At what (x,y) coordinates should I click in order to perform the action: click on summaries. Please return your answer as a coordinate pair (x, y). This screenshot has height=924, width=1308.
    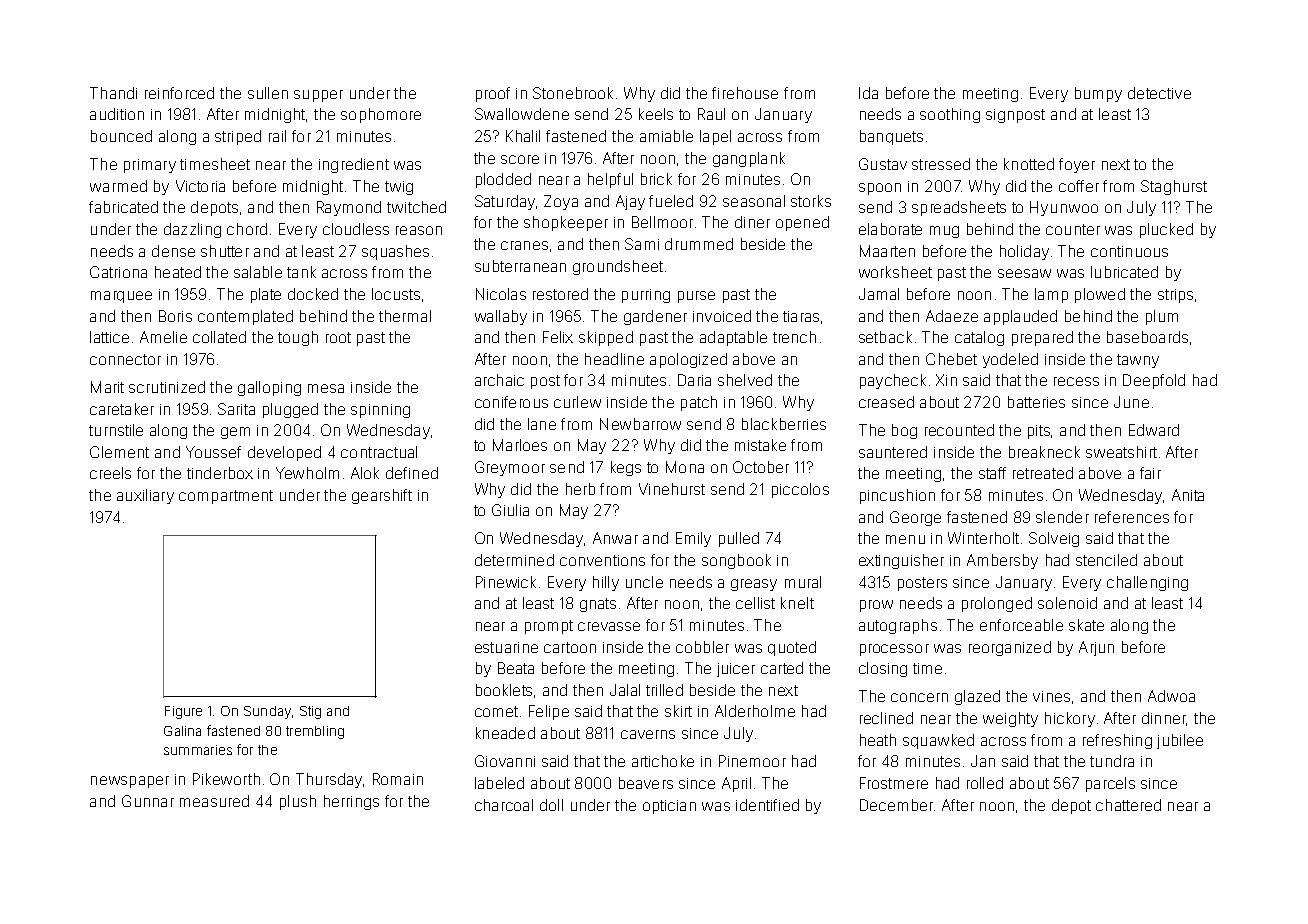
    Looking at the image, I should click on (198, 750).
